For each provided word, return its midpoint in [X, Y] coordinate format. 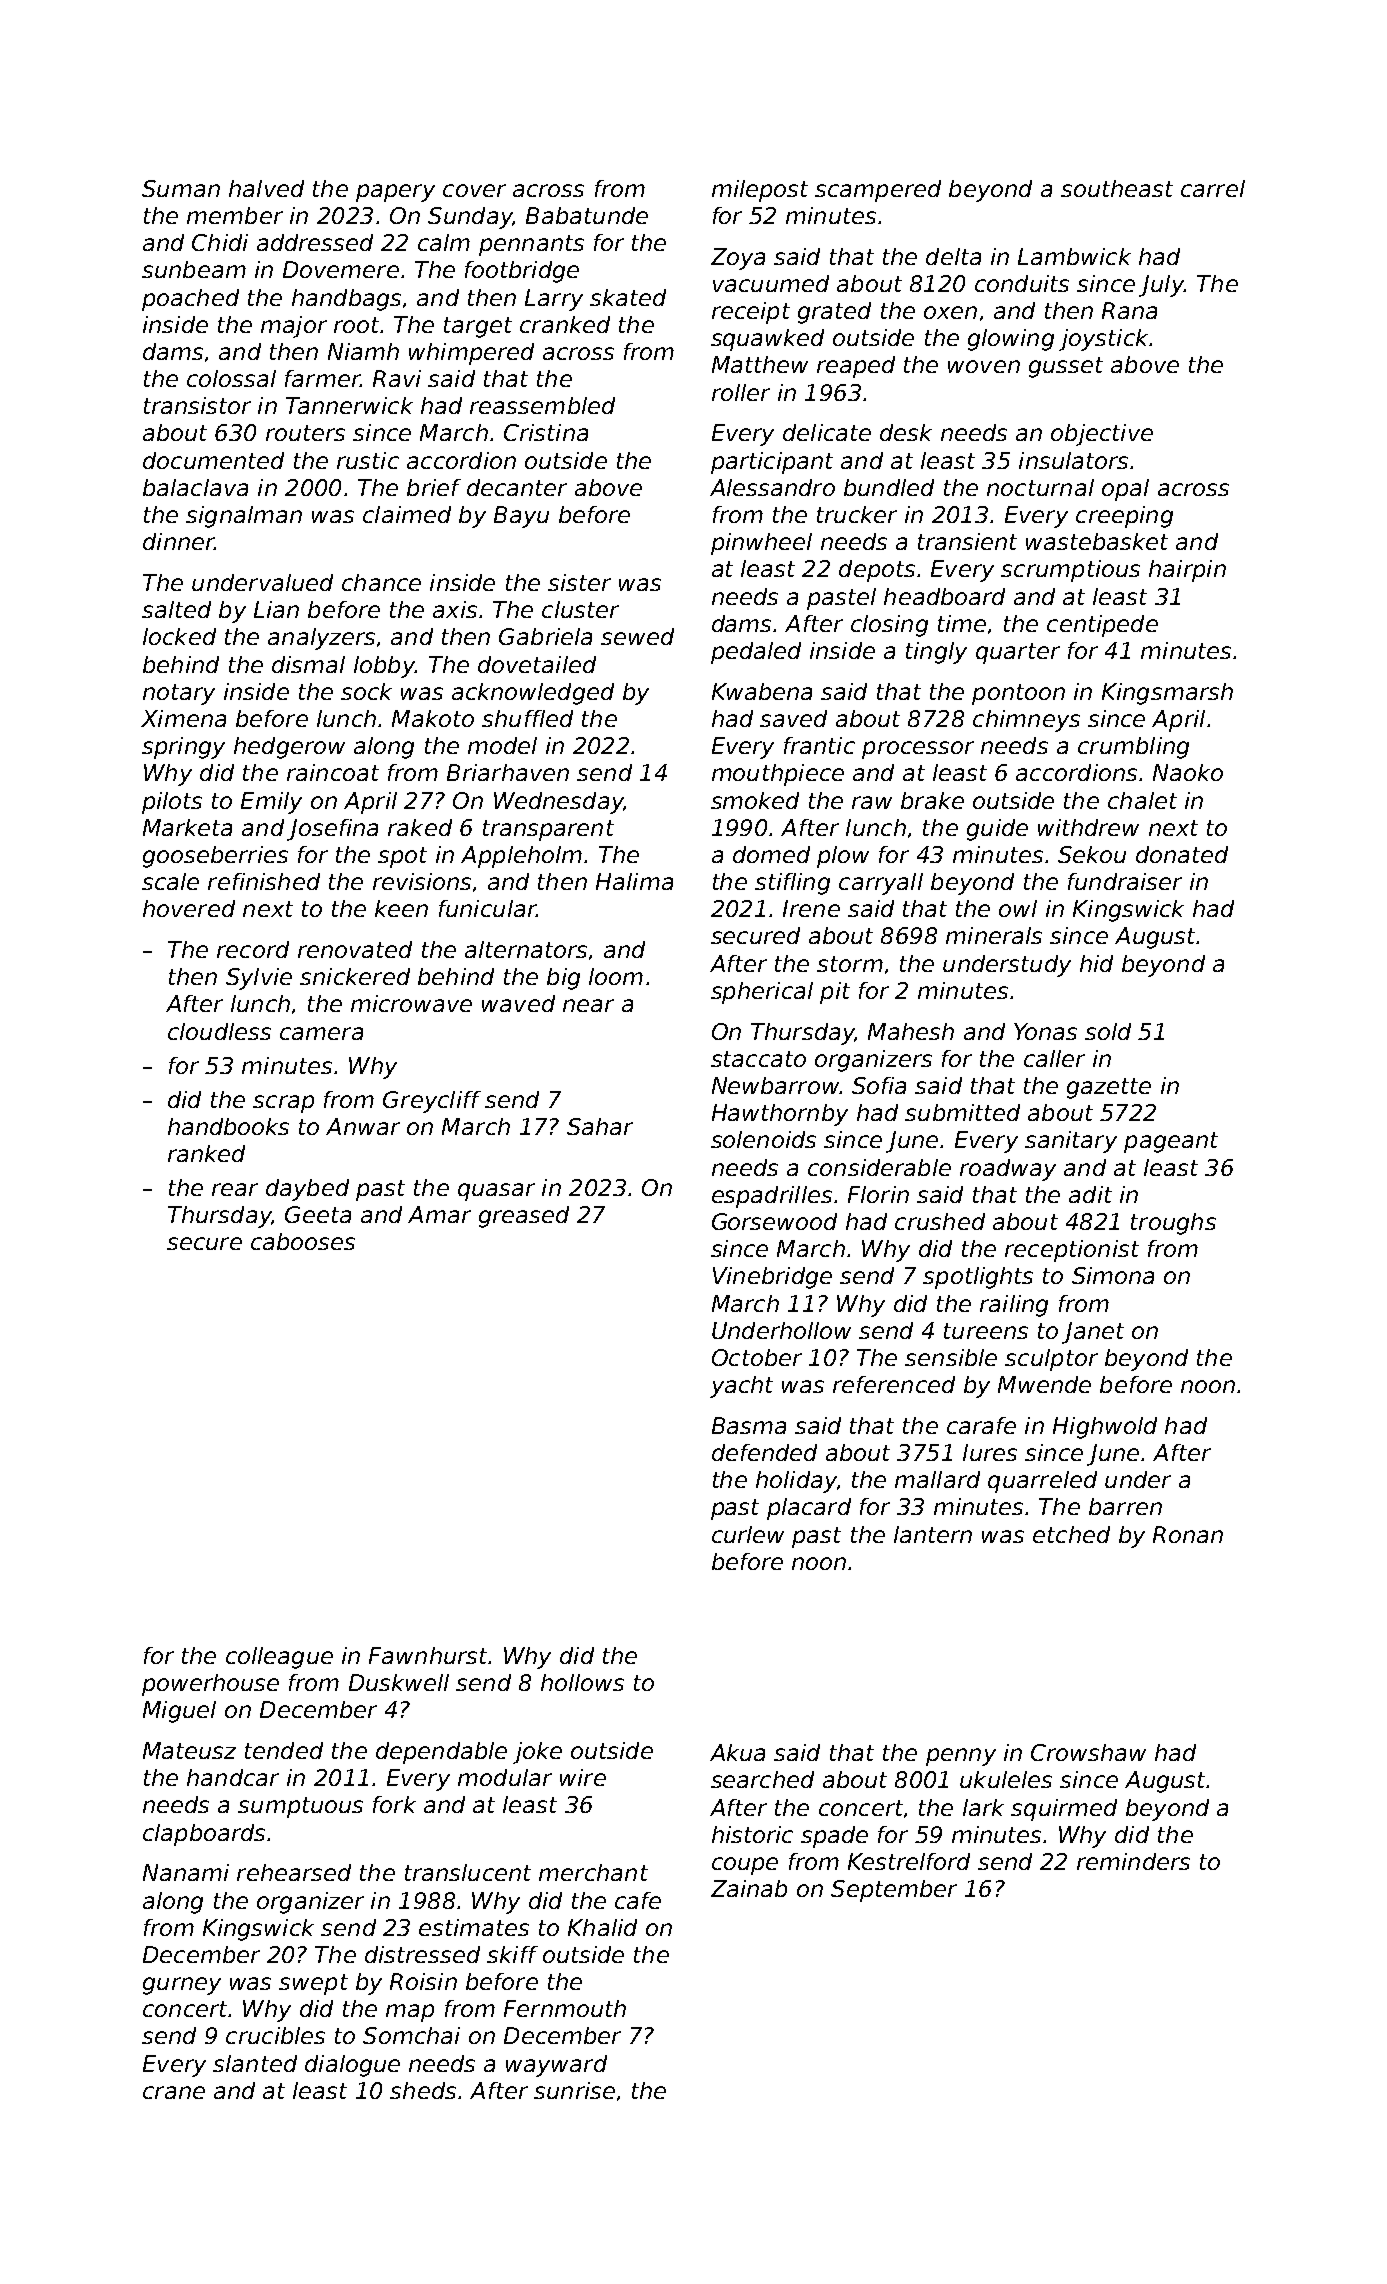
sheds [423, 2090]
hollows [582, 1682]
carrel [1213, 188]
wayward [556, 2066]
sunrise [574, 2090]
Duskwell [399, 1682]
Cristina [546, 432]
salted [176, 609]
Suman [181, 188]
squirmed [1064, 1810]
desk [906, 432]
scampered [878, 191]
